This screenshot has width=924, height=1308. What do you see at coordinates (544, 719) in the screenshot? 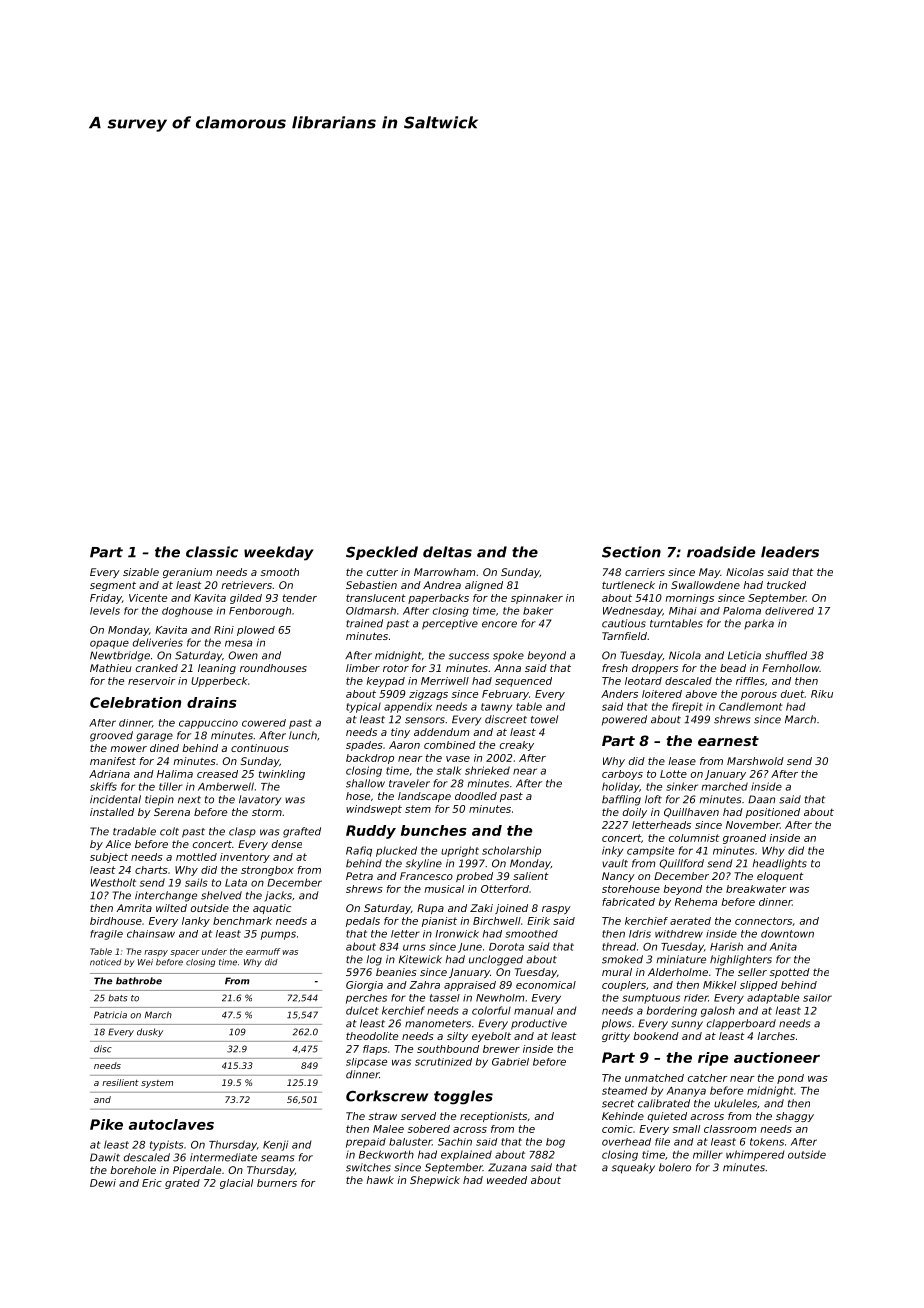
I see `towel` at bounding box center [544, 719].
